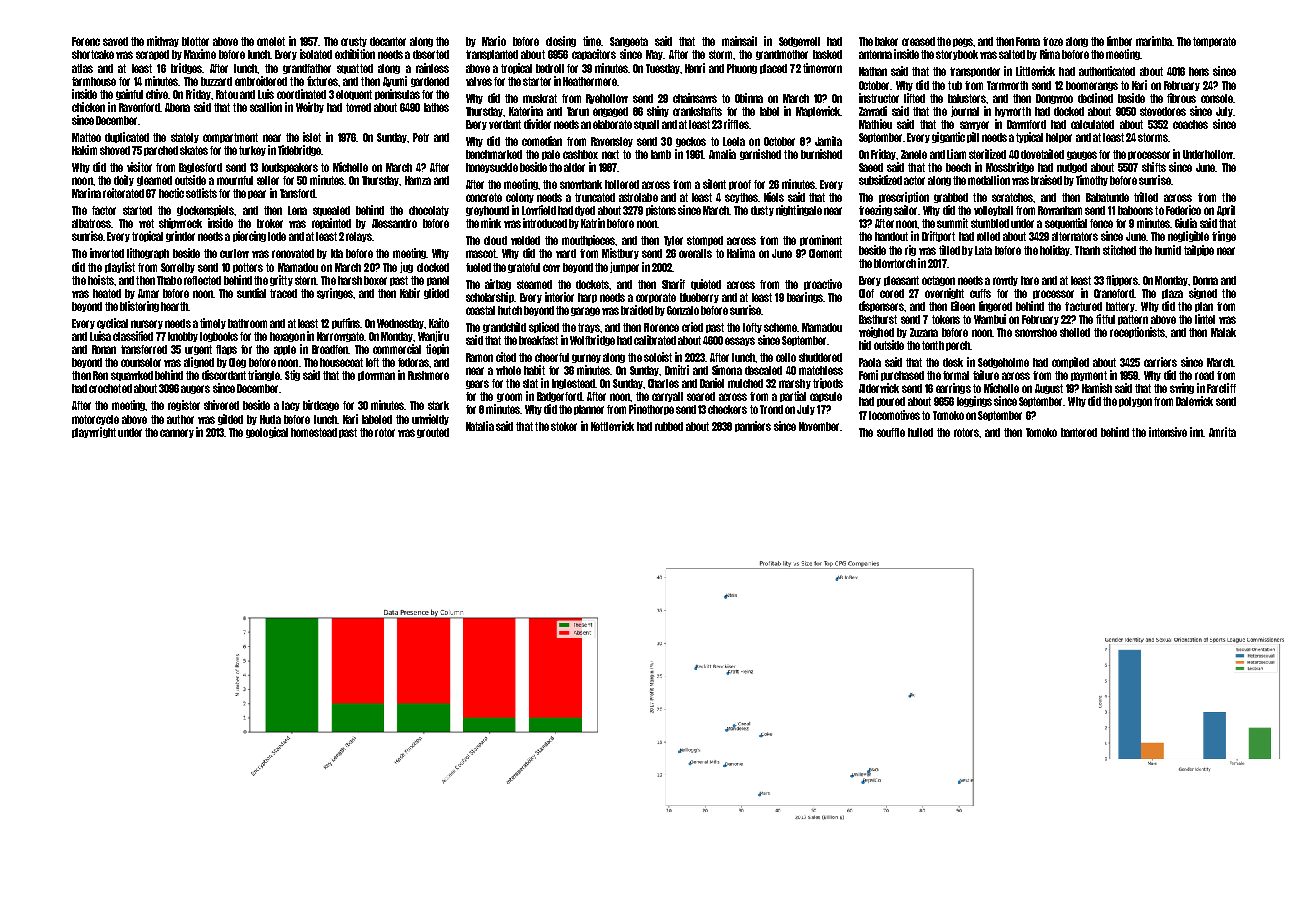  I want to click on register, so click(184, 405).
